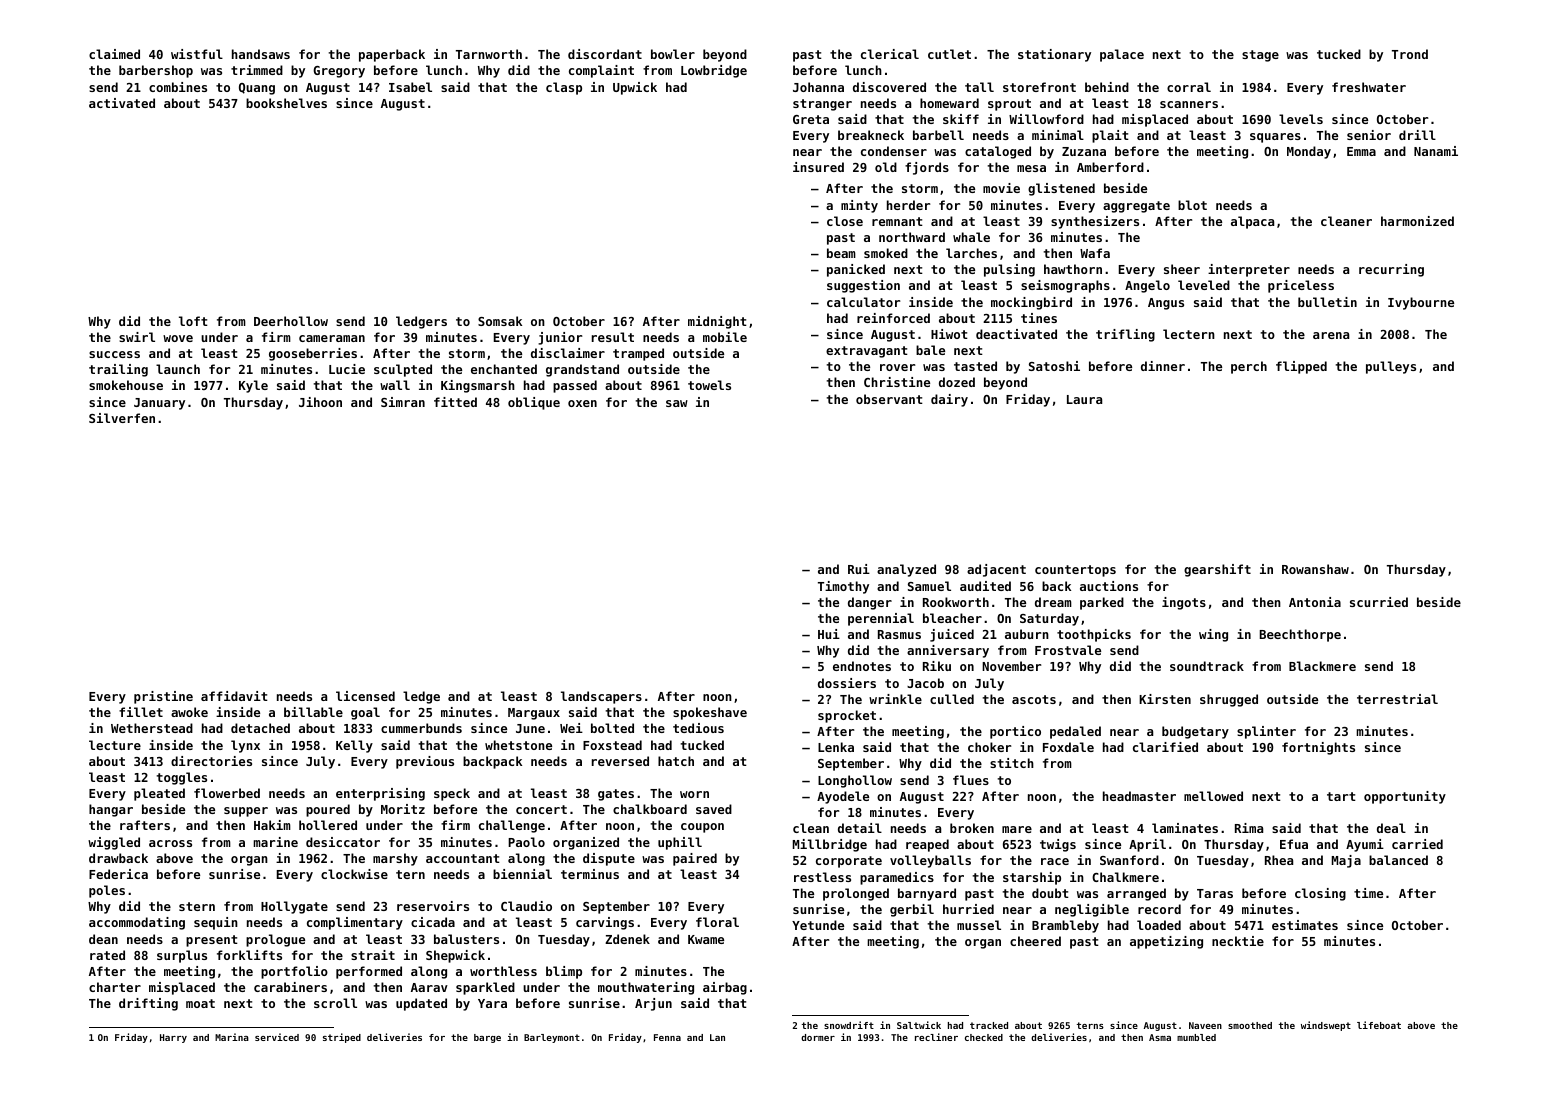  I want to click on discovered, so click(889, 87).
